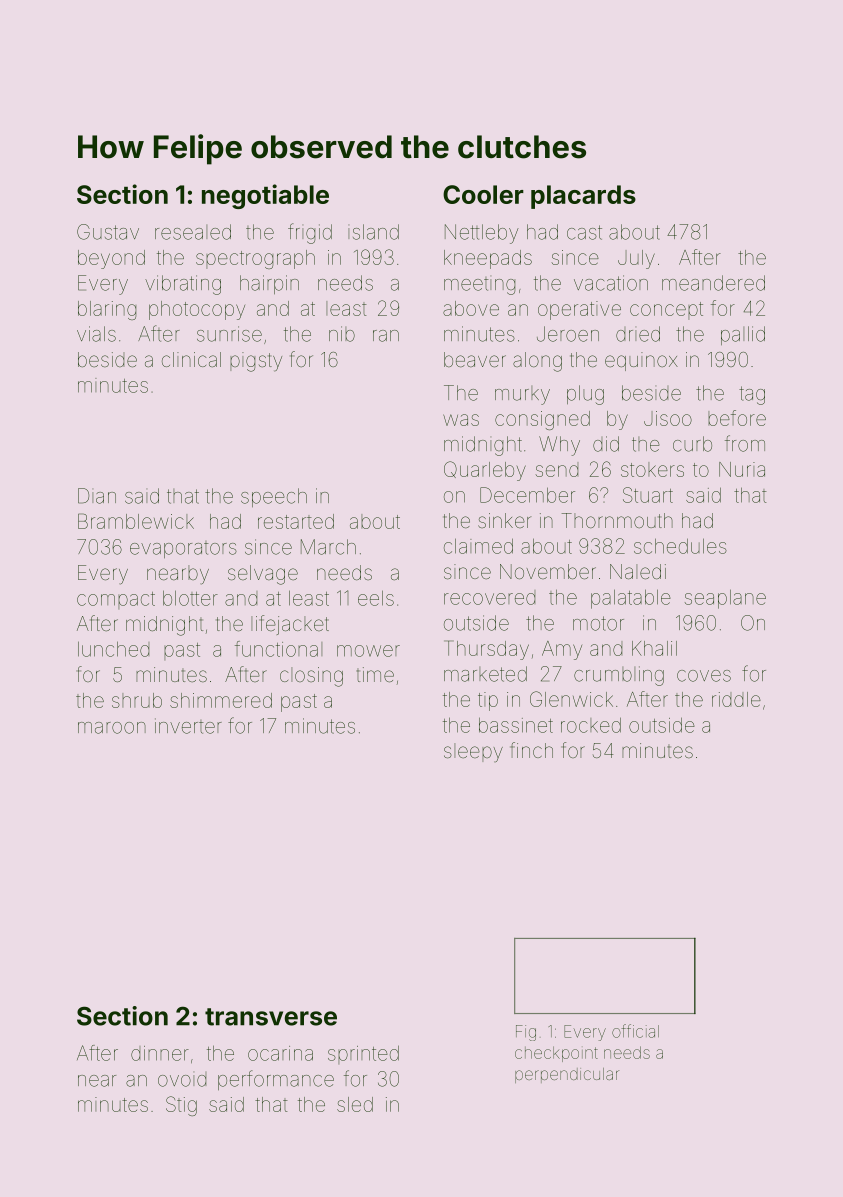 This screenshot has height=1197, width=843. Describe the element at coordinates (635, 1031) in the screenshot. I see `official` at that location.
